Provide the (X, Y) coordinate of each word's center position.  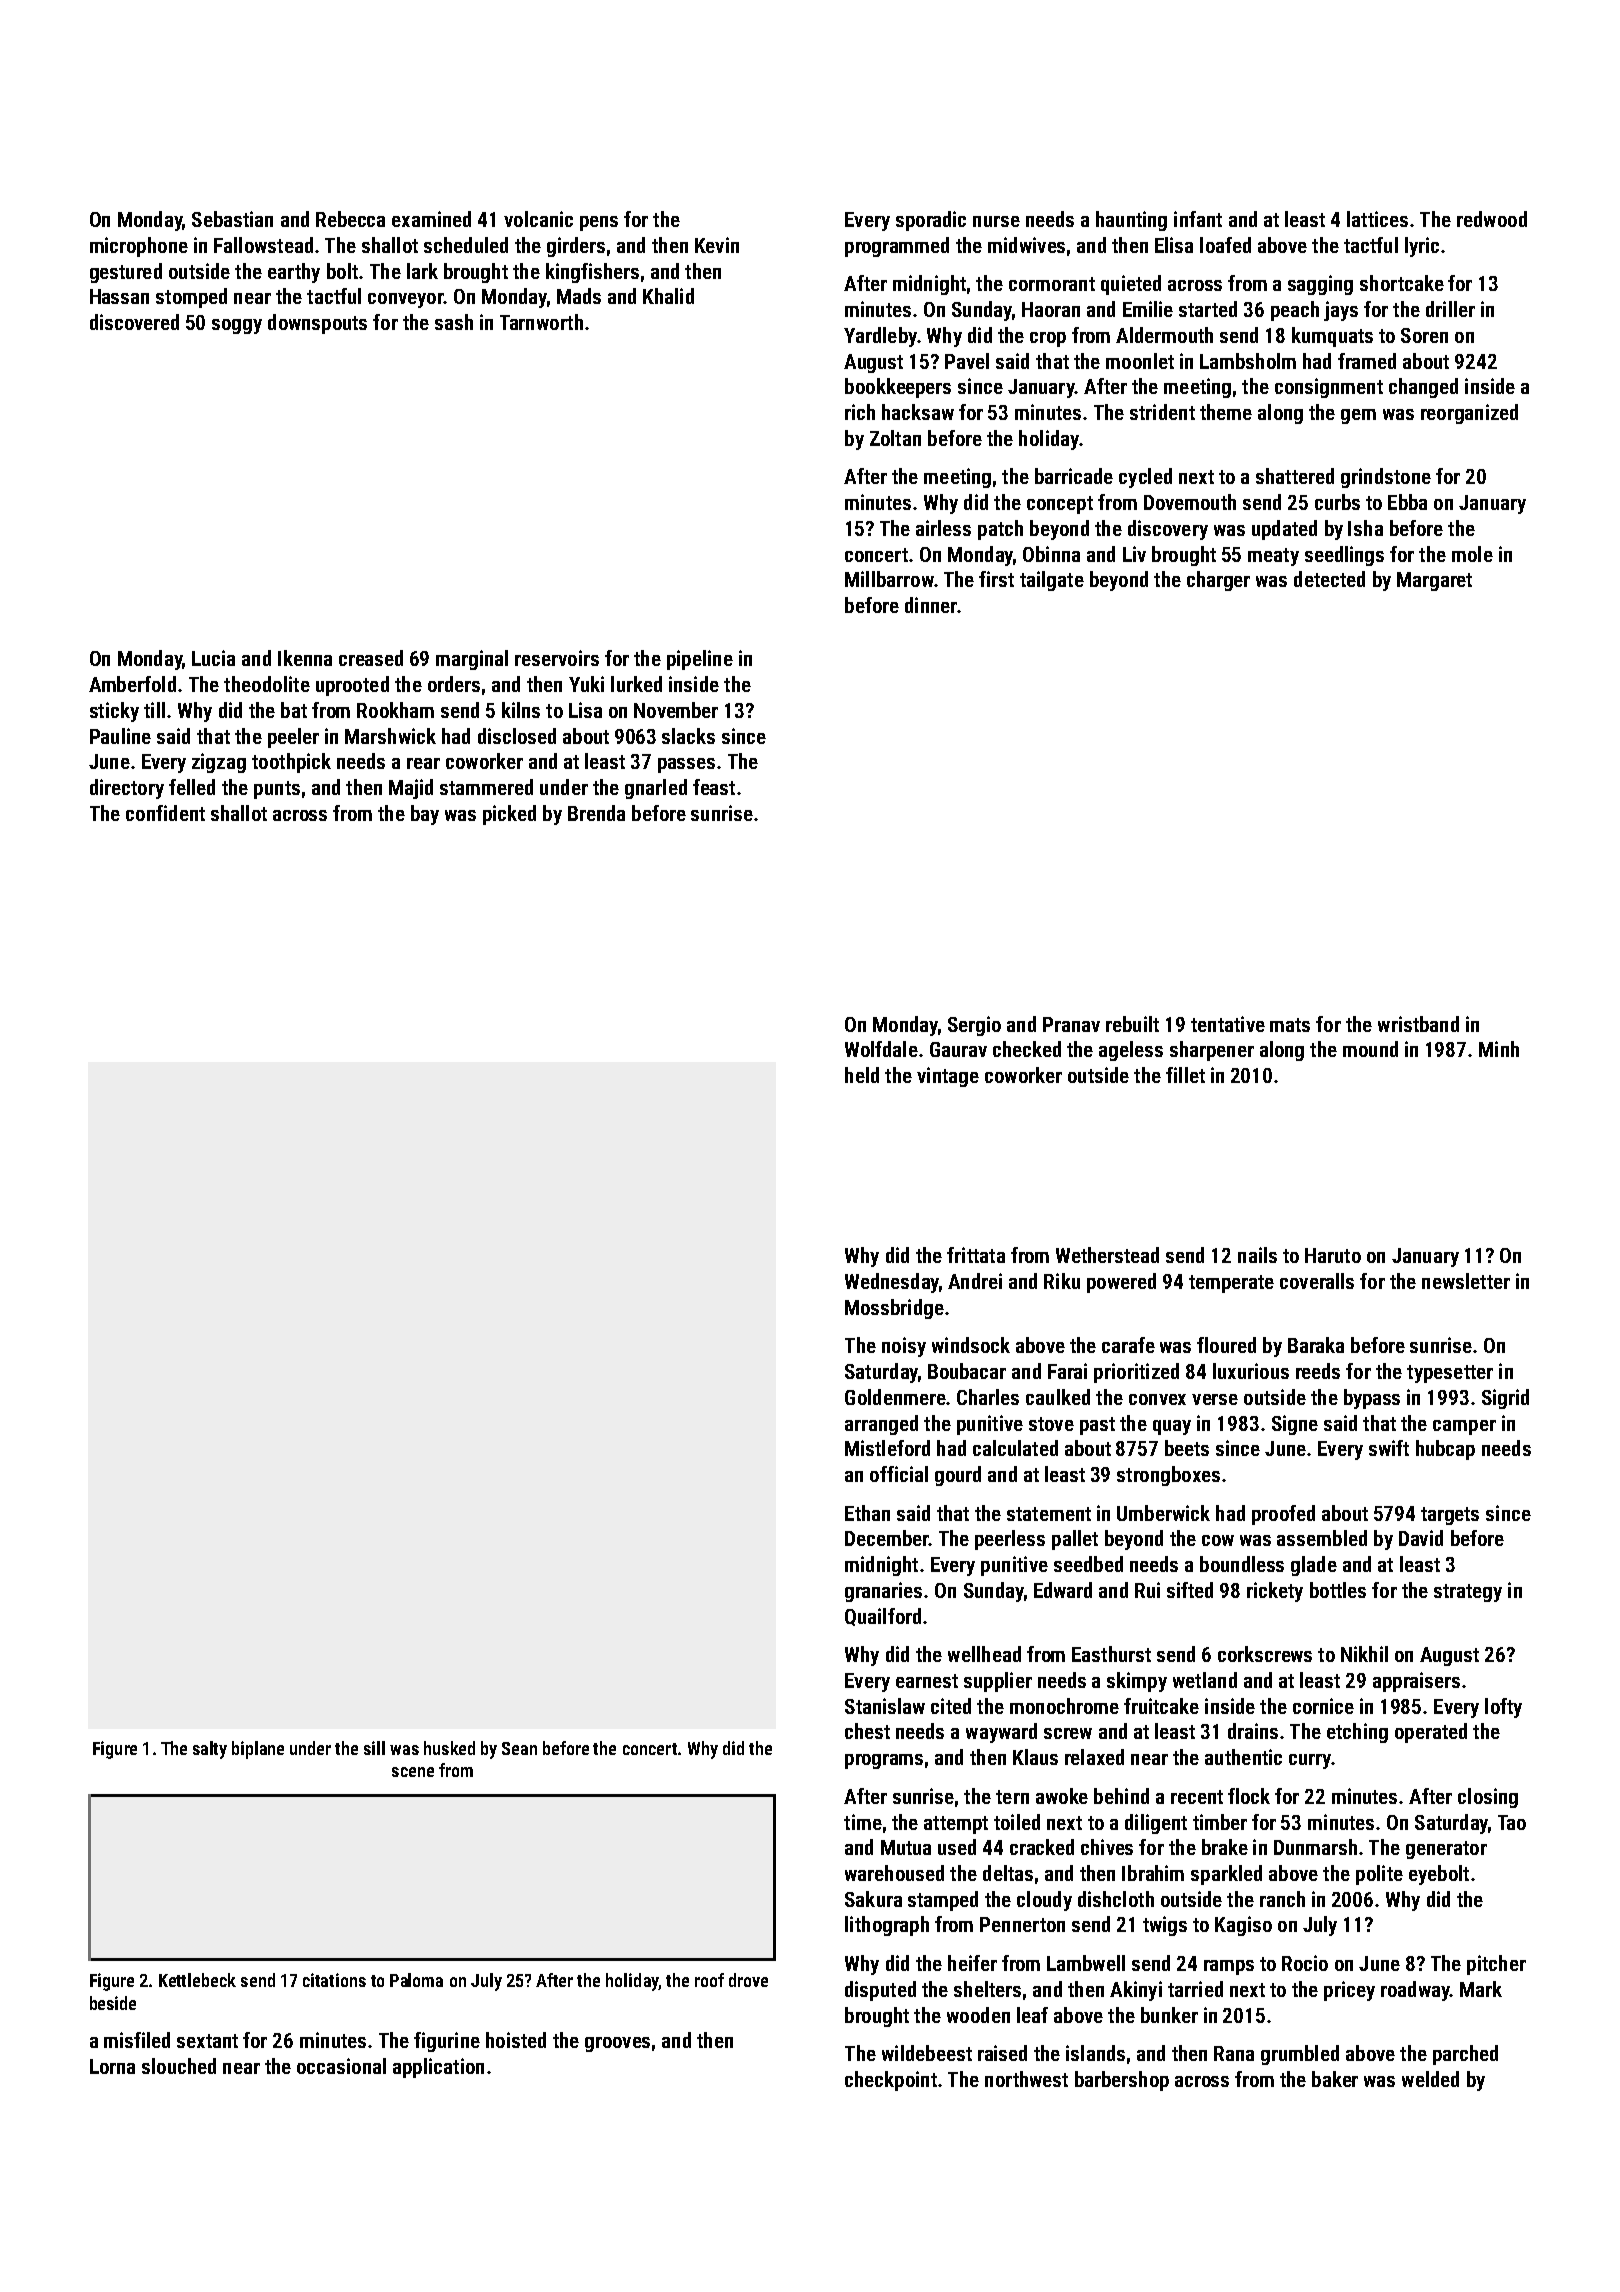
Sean (519, 1748)
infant (1198, 219)
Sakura (873, 1899)
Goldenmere (895, 1397)
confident (165, 813)
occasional (341, 2066)
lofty (1503, 1708)
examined (431, 219)
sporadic (931, 221)
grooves (617, 2044)
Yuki (586, 684)
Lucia (213, 658)
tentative (1228, 1024)
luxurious (1251, 1371)
